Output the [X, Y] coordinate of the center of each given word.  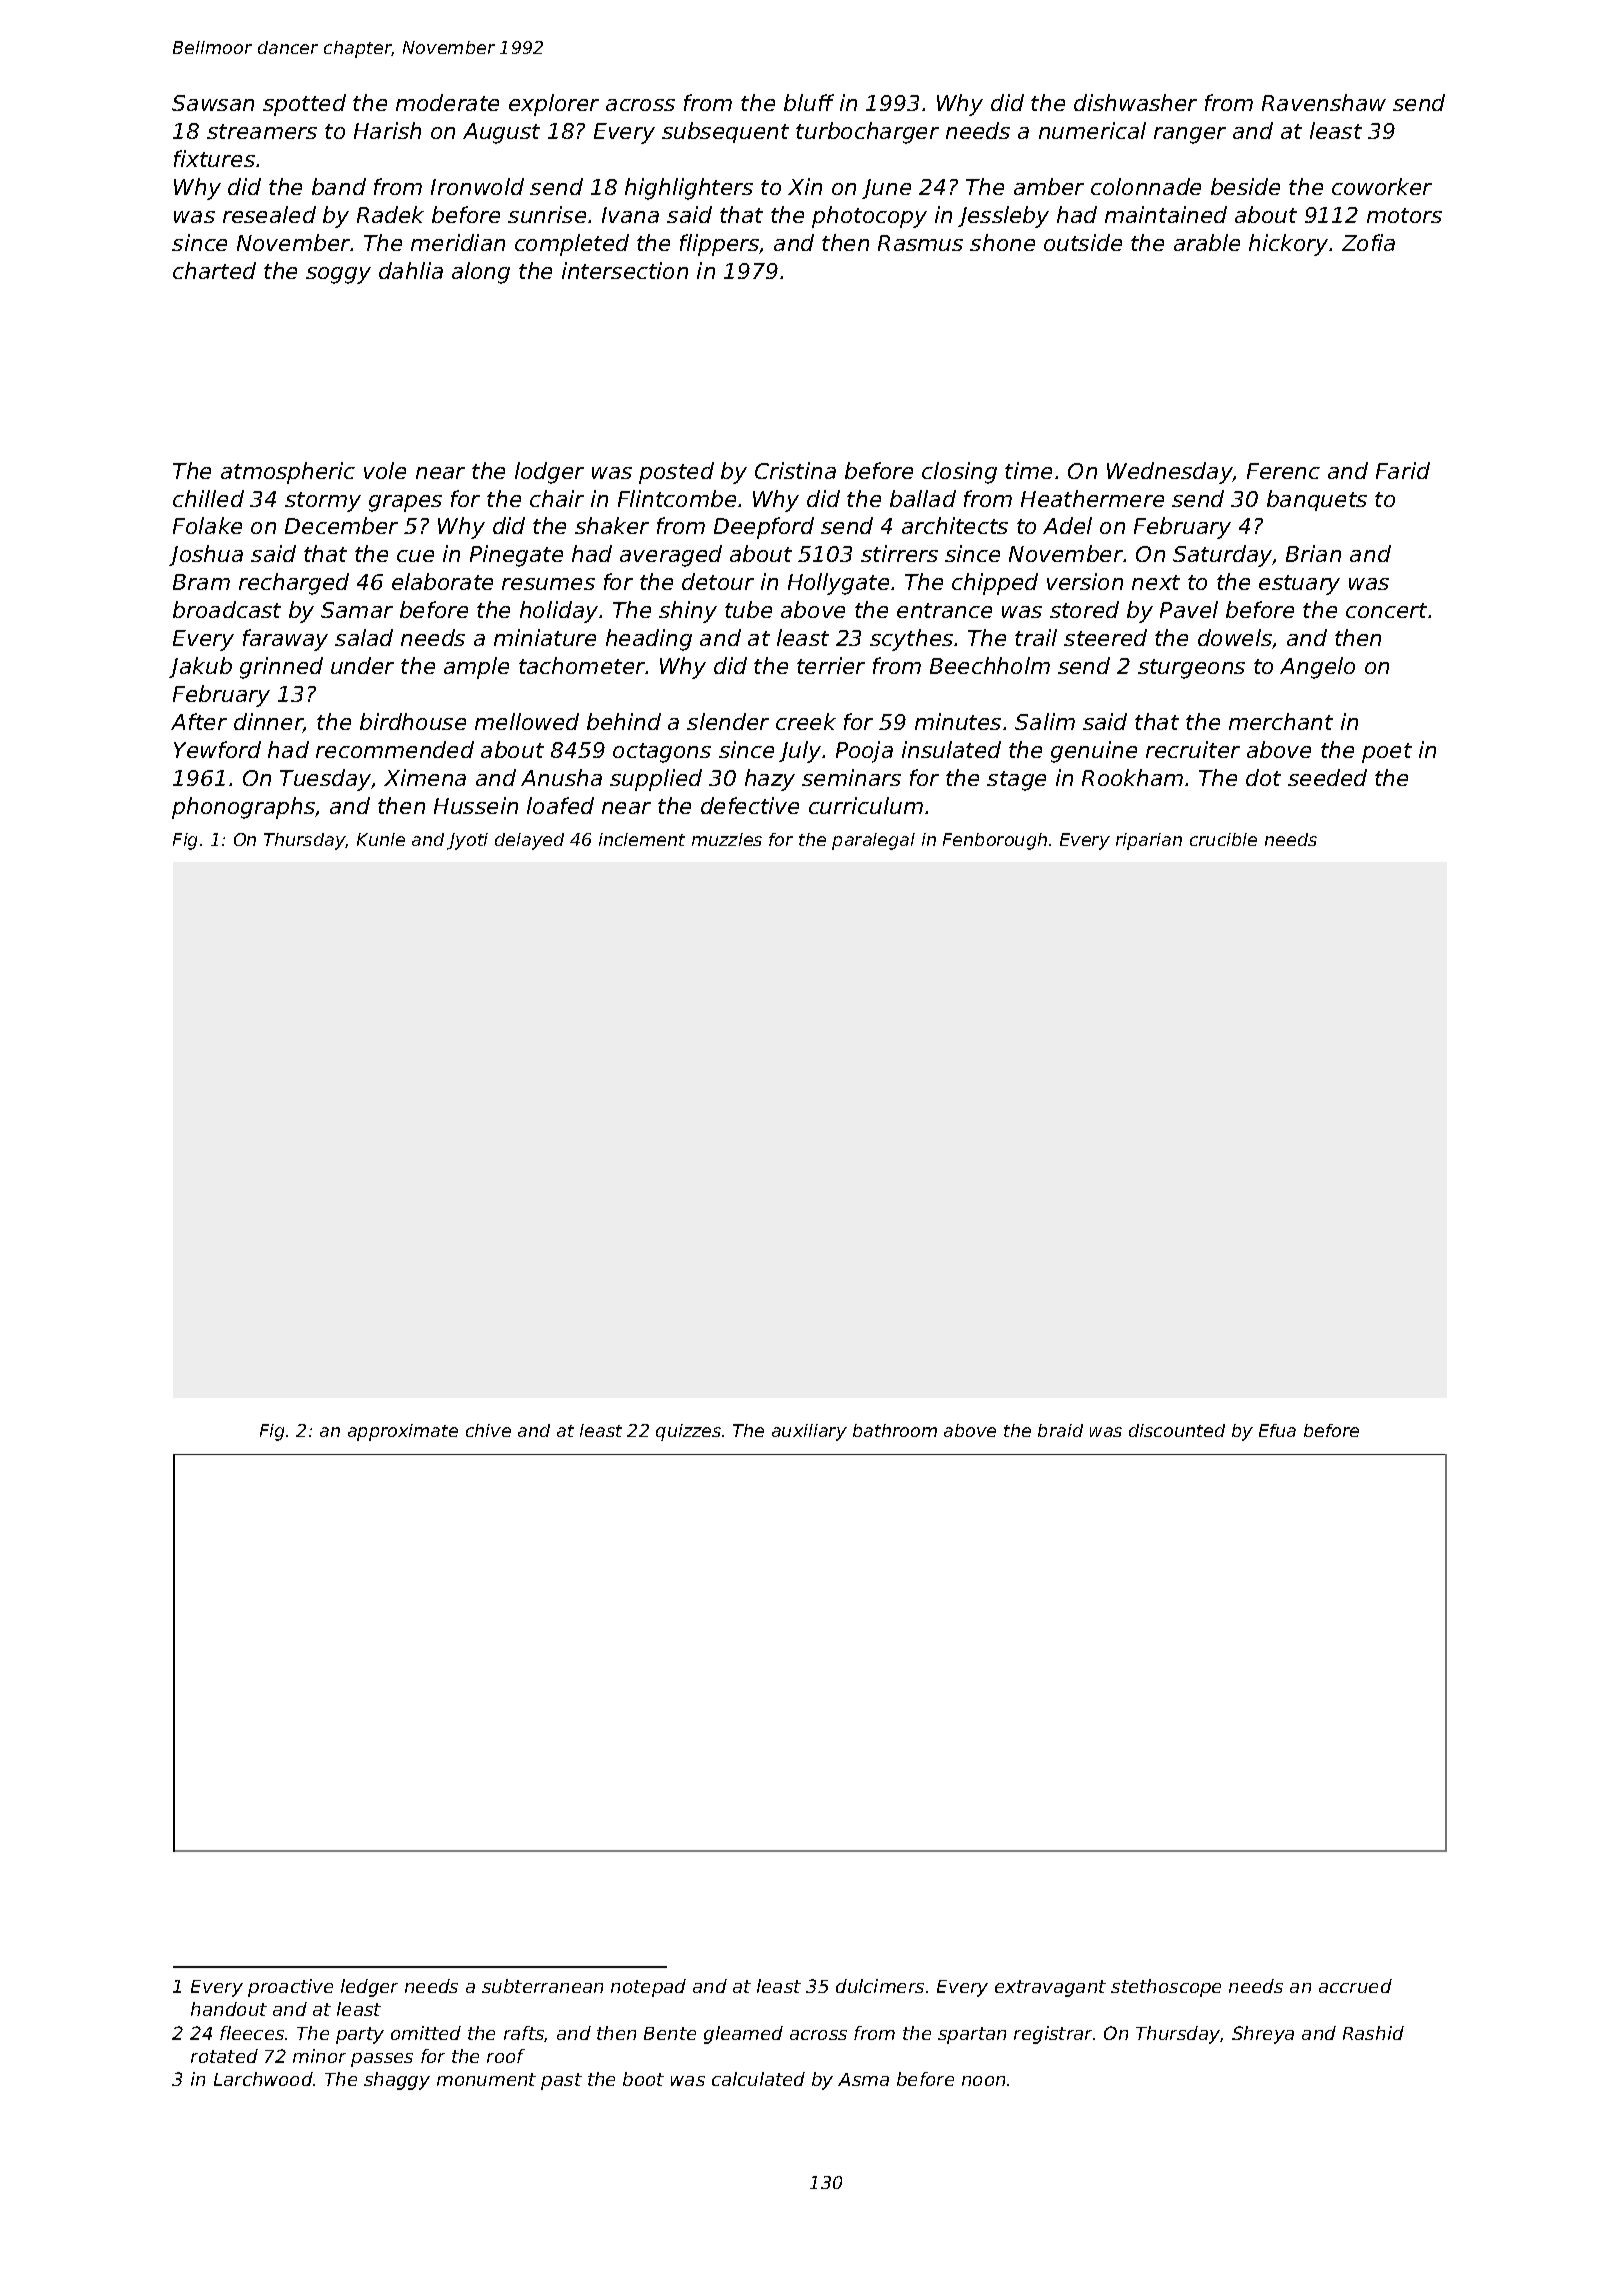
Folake [207, 525]
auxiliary [809, 1432]
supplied [656, 780]
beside [1245, 186]
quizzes [688, 1432]
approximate [403, 1432]
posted [676, 473]
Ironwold [477, 186]
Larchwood [263, 2079]
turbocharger [867, 133]
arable [1207, 242]
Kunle [381, 839]
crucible [1223, 839]
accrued [1355, 1986]
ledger [369, 1988]
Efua [1277, 1430]
